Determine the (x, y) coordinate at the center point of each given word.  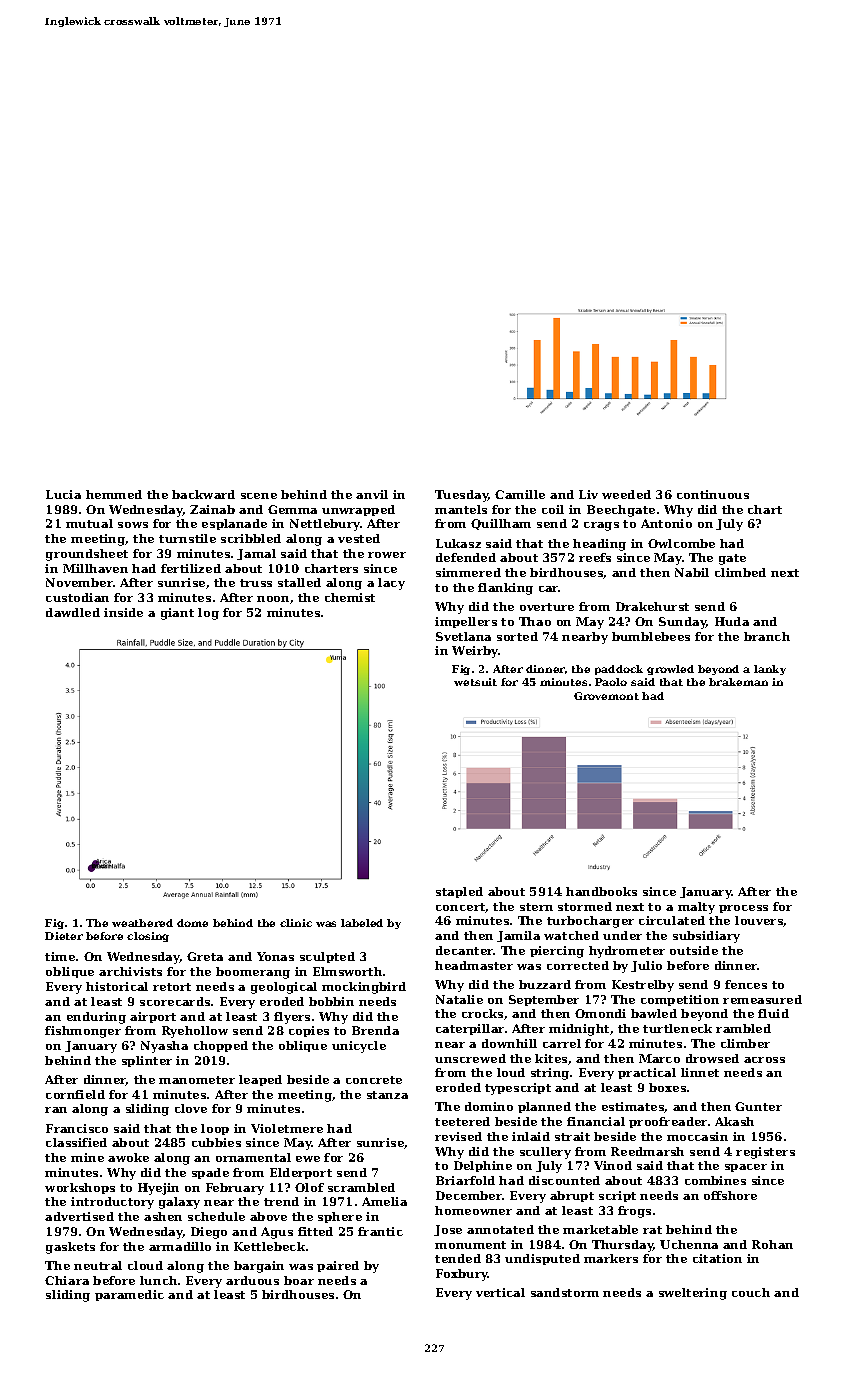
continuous (713, 494)
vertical (500, 1292)
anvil (372, 494)
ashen (163, 1216)
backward (203, 494)
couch (751, 1292)
